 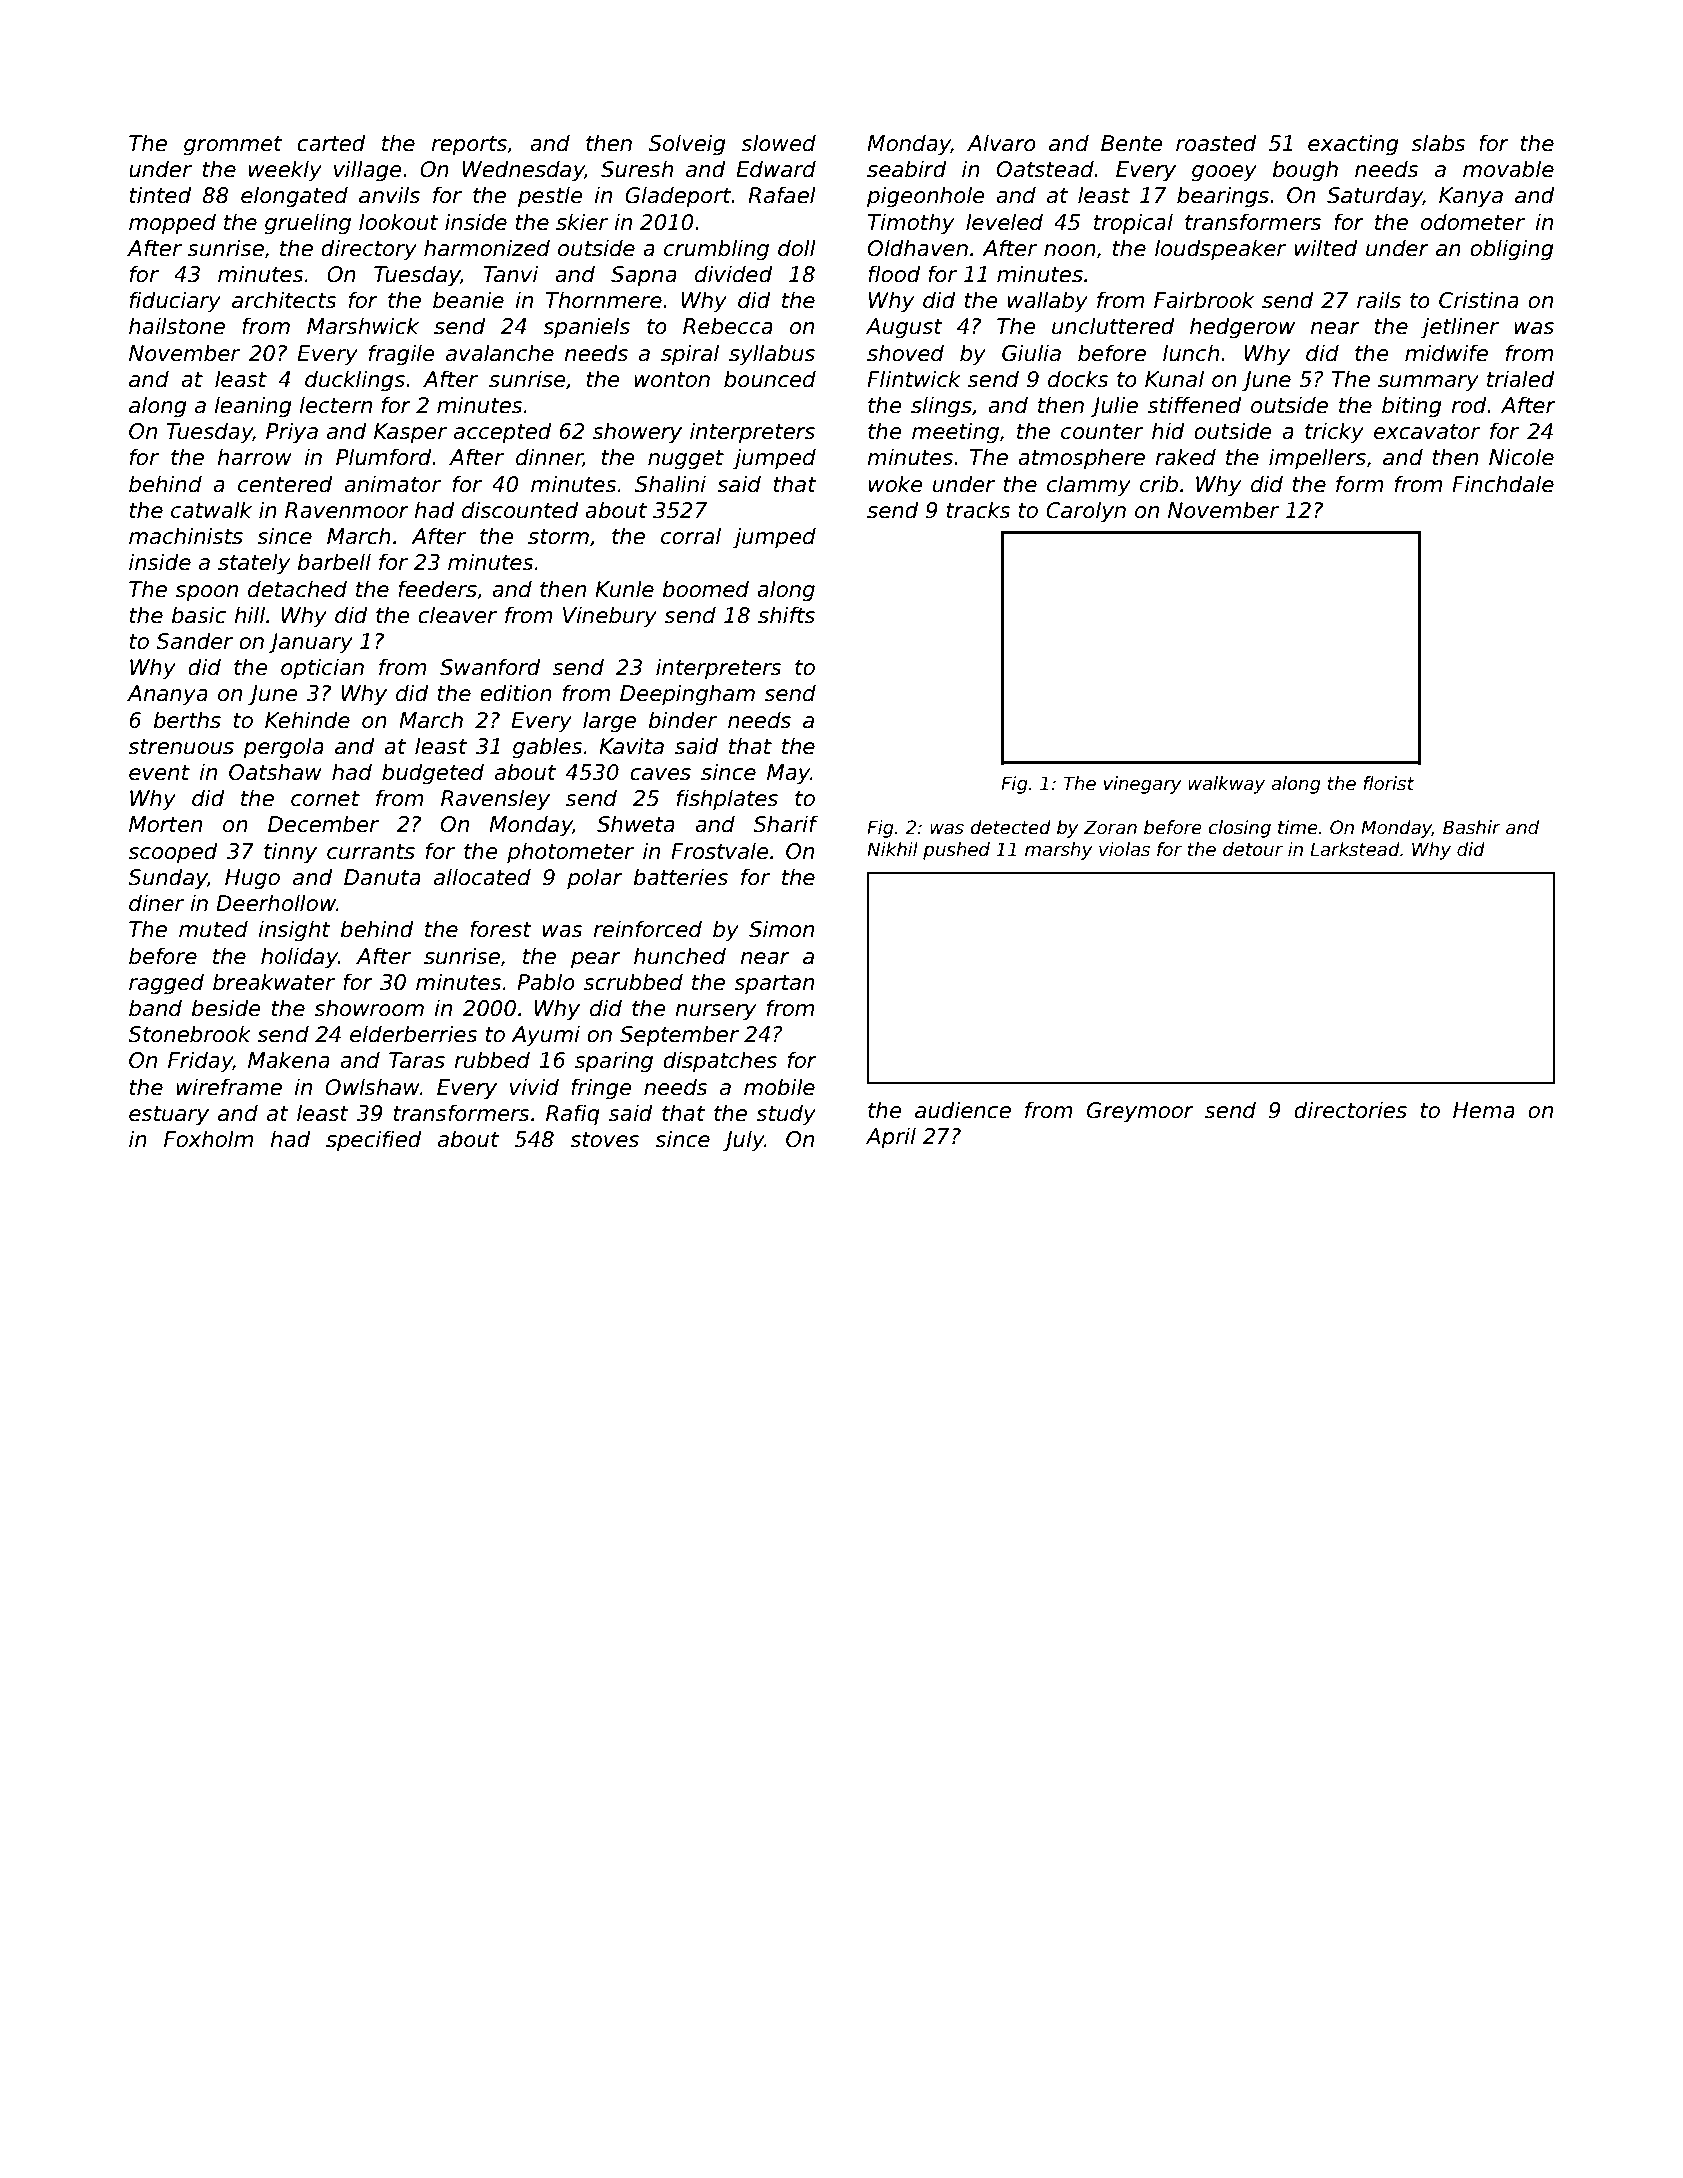 I want to click on Larkstead, so click(x=1355, y=849).
